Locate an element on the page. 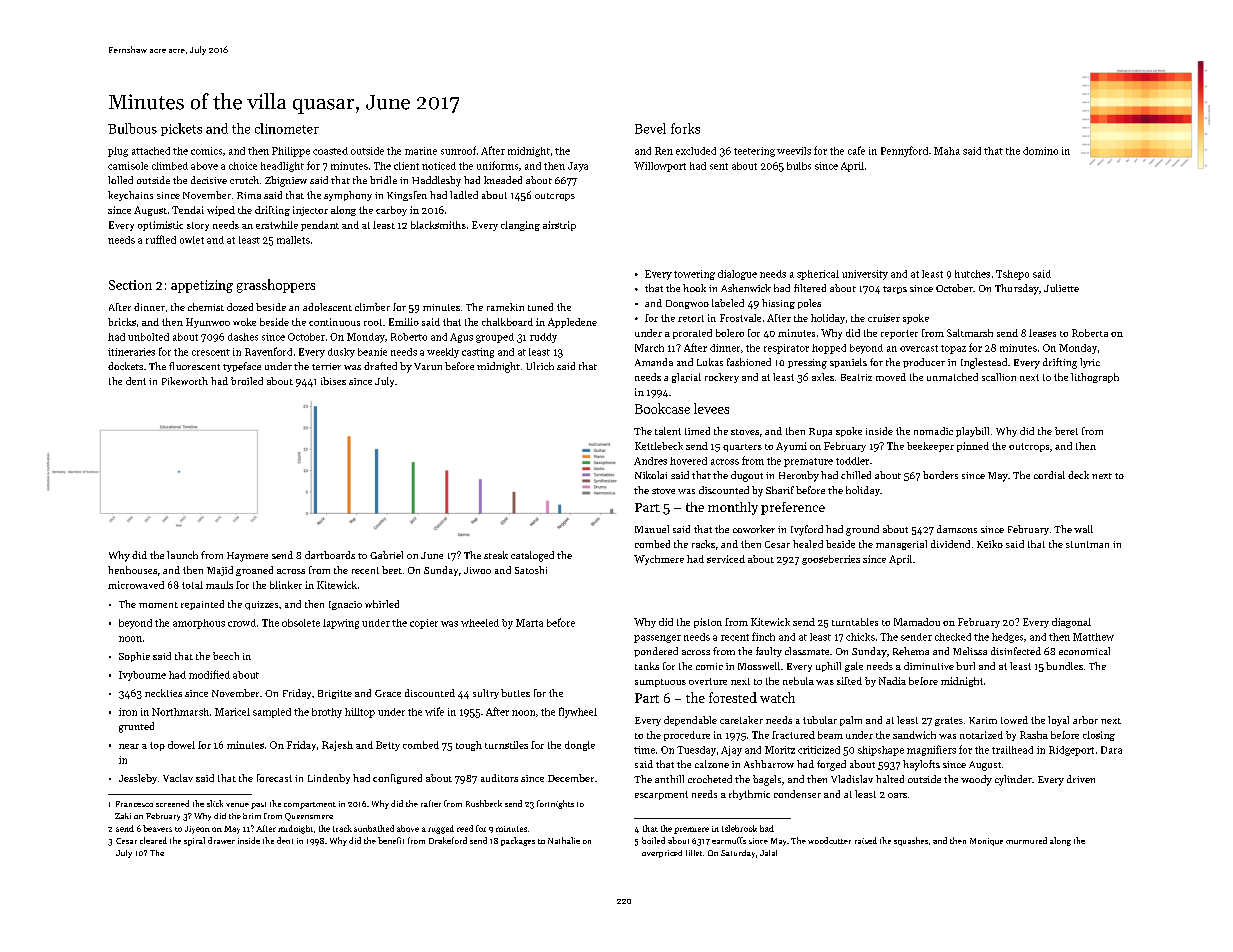 The height and width of the document is (952, 1233). forged is located at coordinates (831, 765).
